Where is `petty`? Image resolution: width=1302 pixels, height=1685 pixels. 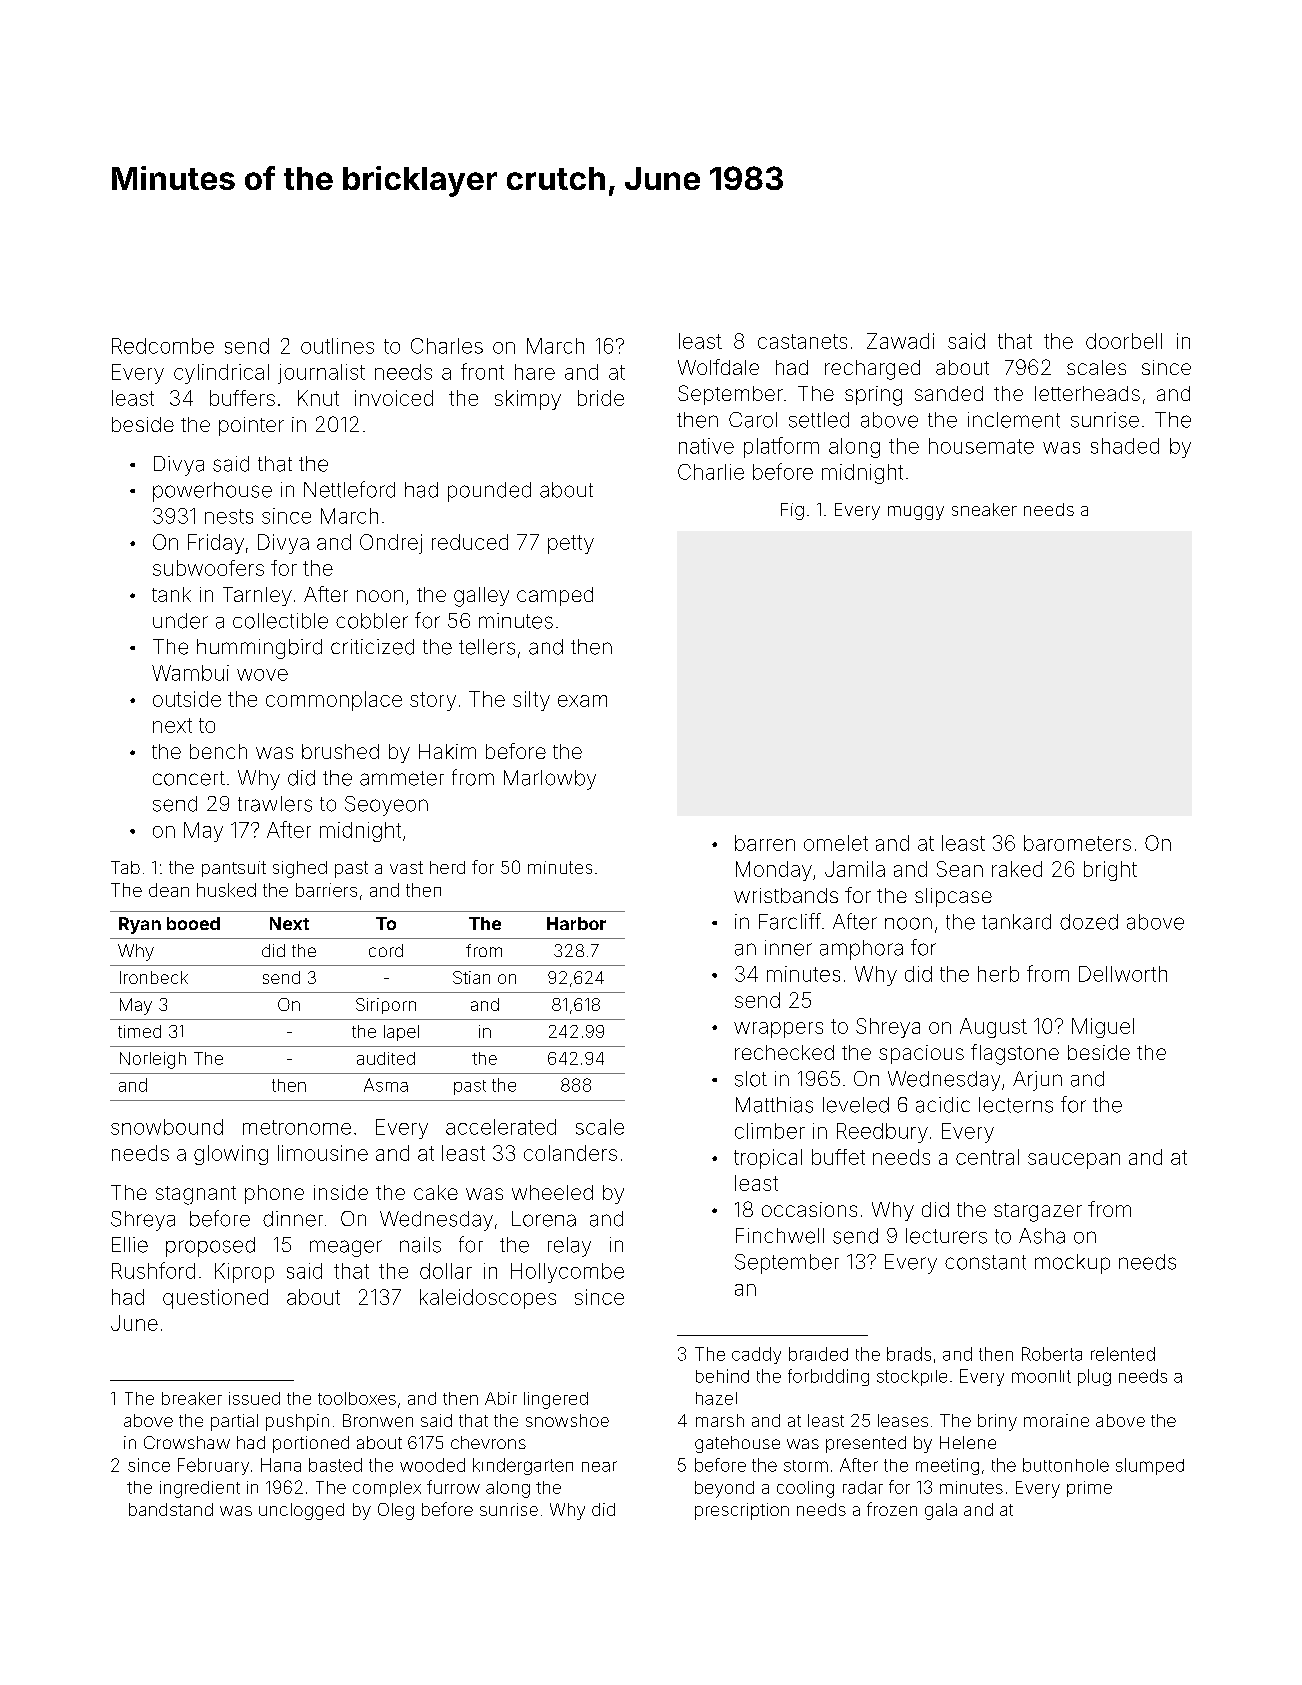
petty is located at coordinates (571, 544).
